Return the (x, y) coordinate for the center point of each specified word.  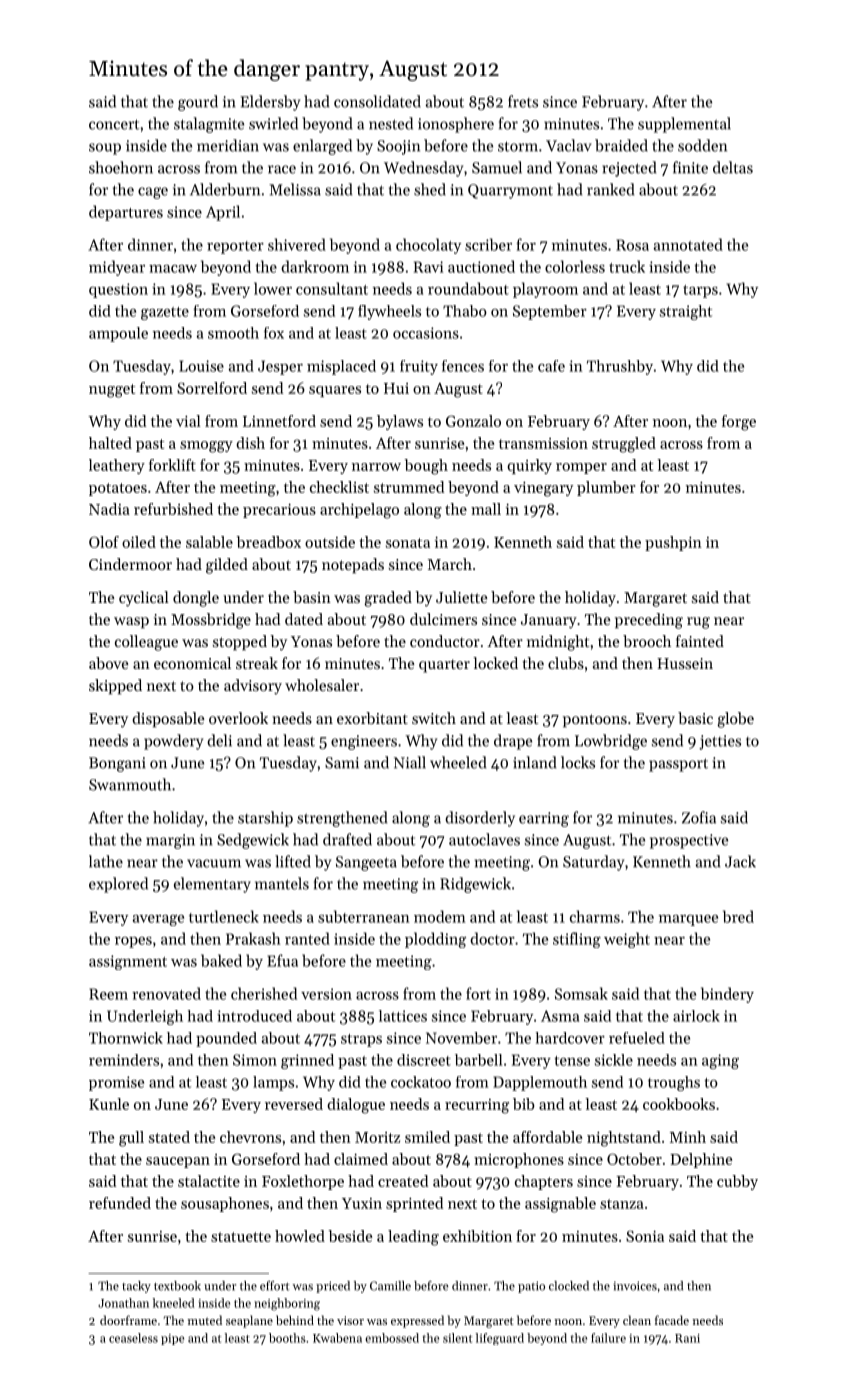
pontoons (595, 721)
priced (333, 1287)
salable (209, 542)
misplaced (341, 367)
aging (720, 1061)
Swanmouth (130, 784)
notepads (353, 566)
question (118, 290)
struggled (624, 445)
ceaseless (133, 1338)
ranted (307, 938)
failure (608, 1338)
